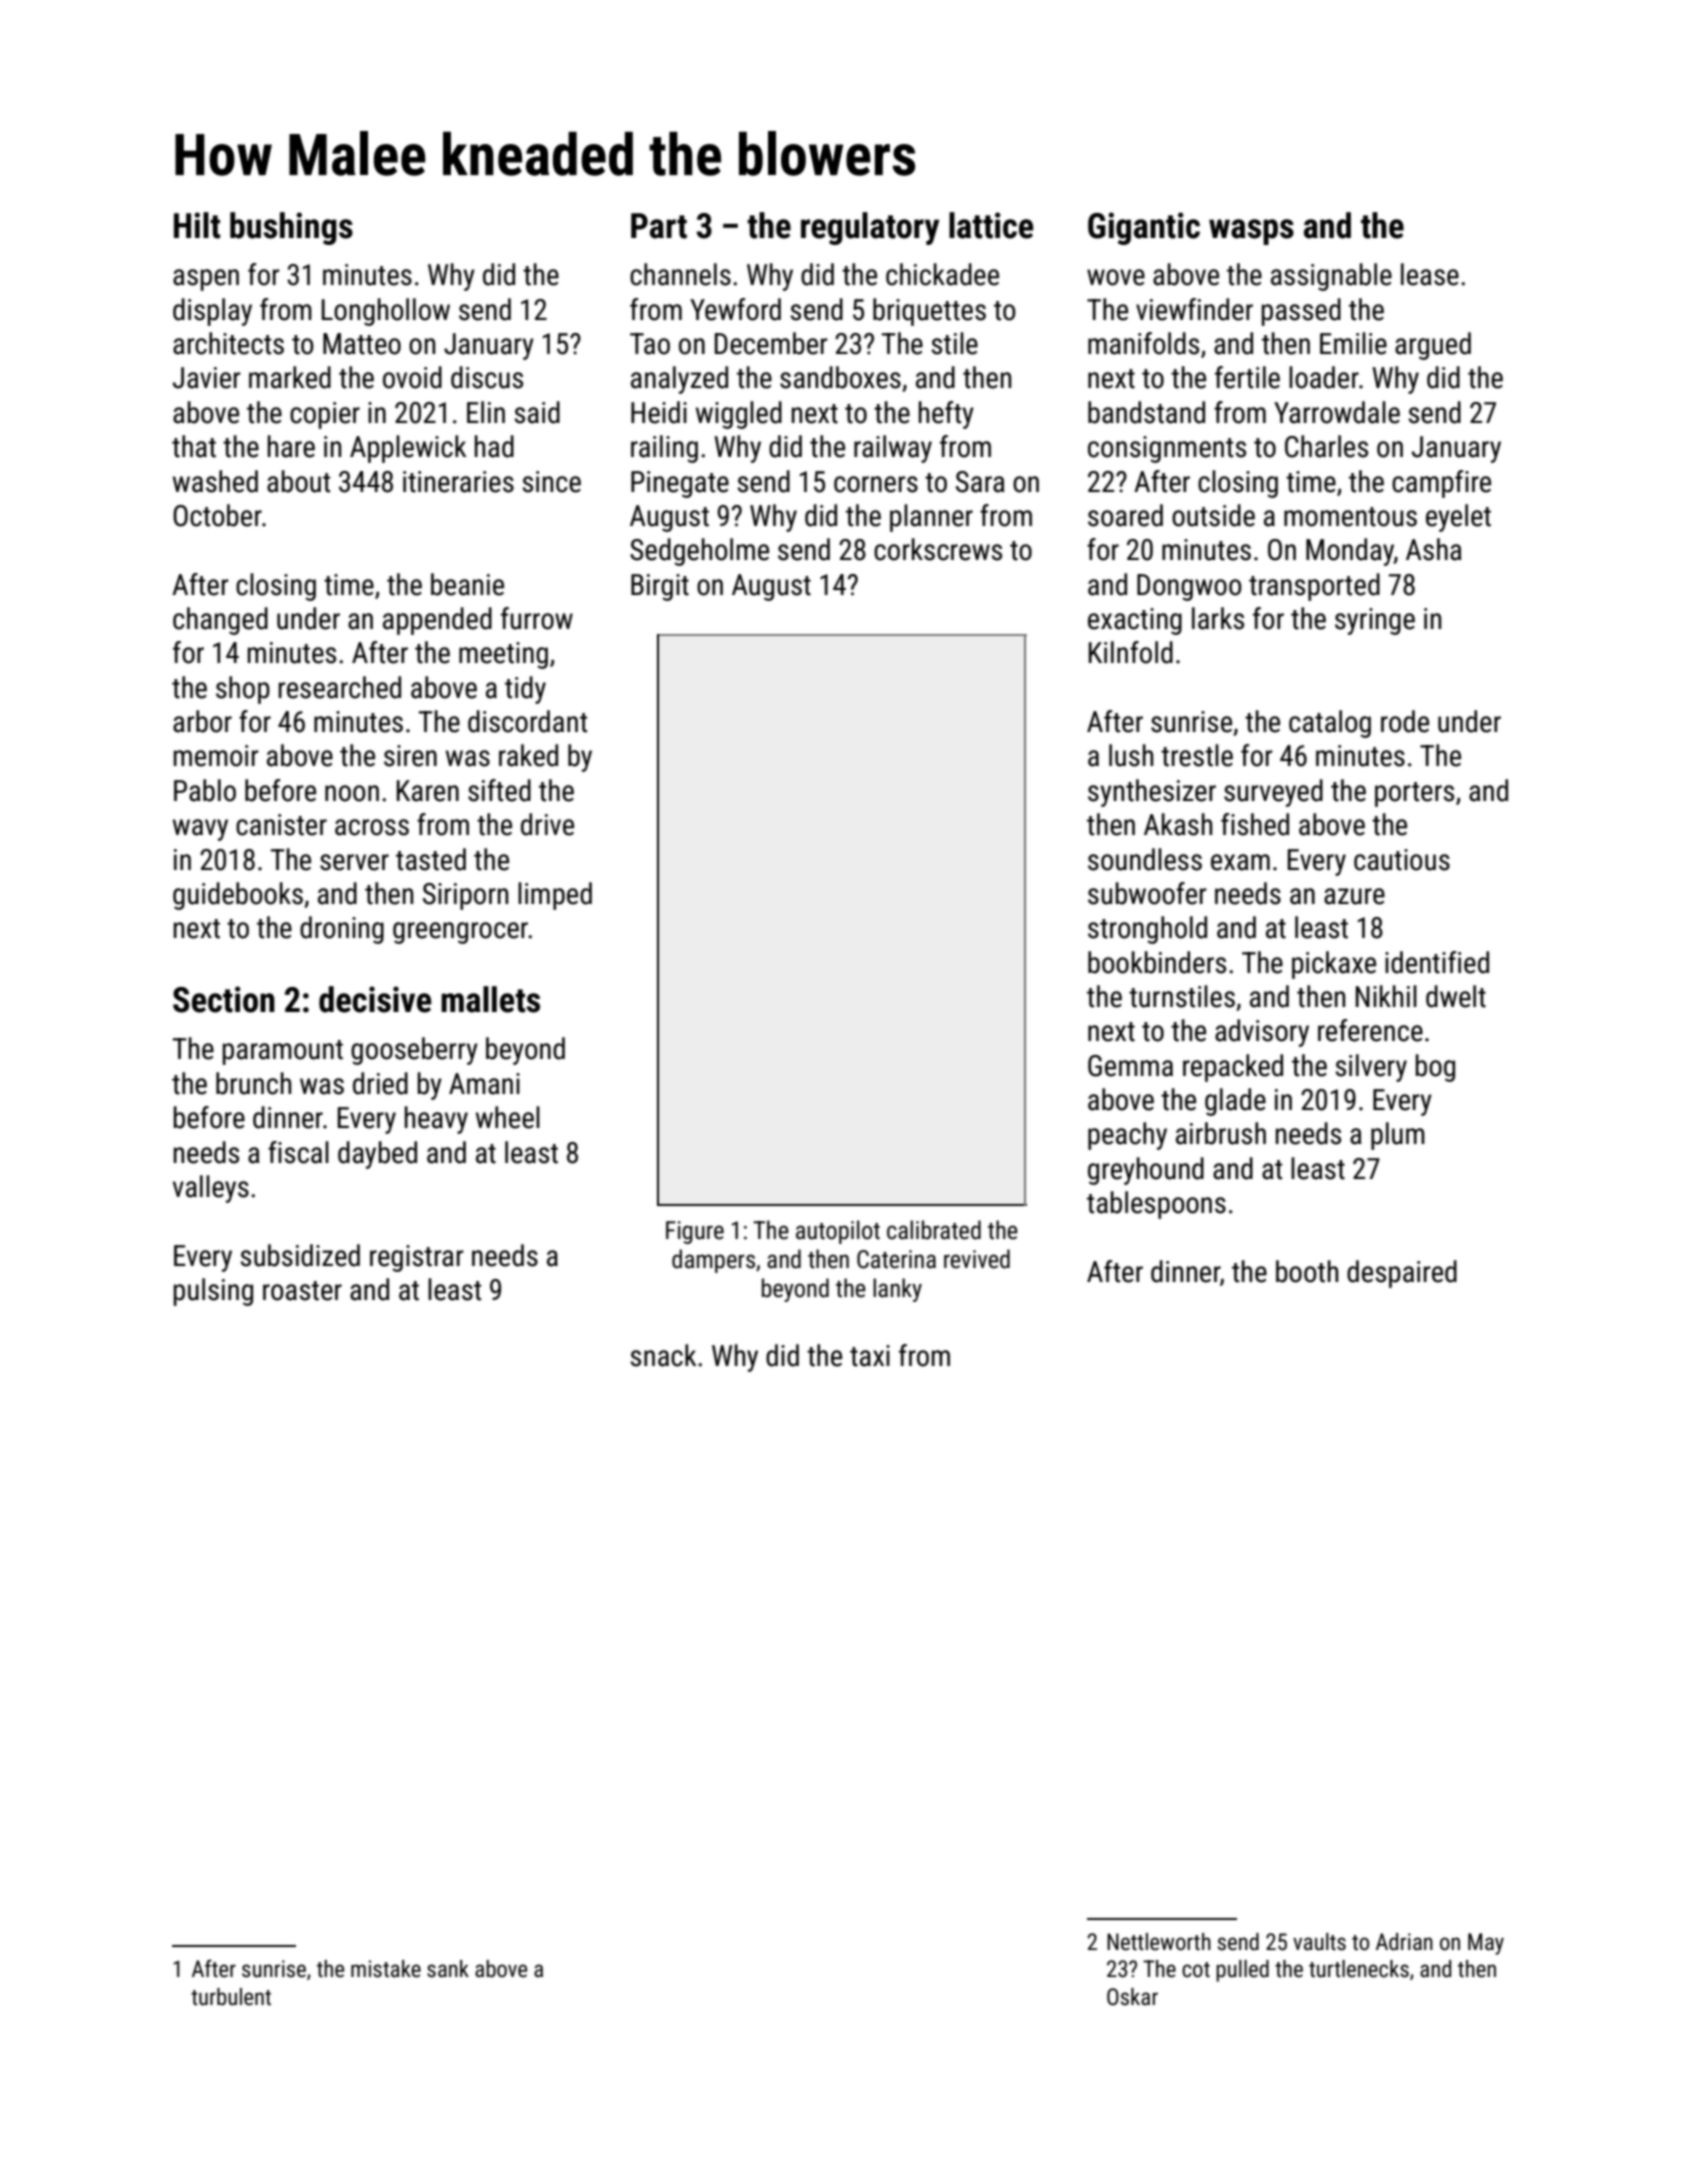 Image resolution: width=1683 pixels, height=2178 pixels. What do you see at coordinates (197, 225) in the image?
I see `Hilt` at bounding box center [197, 225].
